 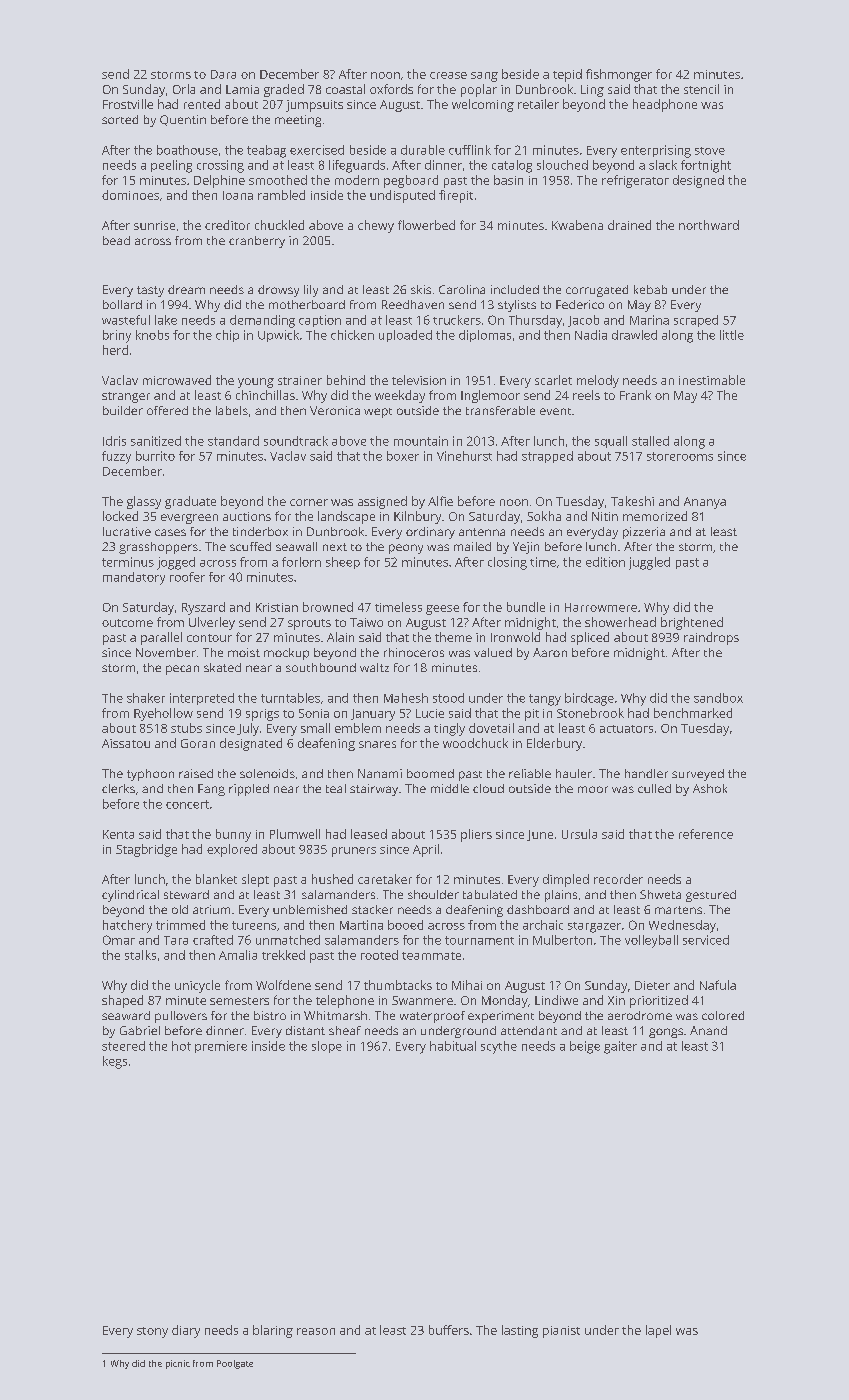 I want to click on Orla, so click(x=184, y=89).
